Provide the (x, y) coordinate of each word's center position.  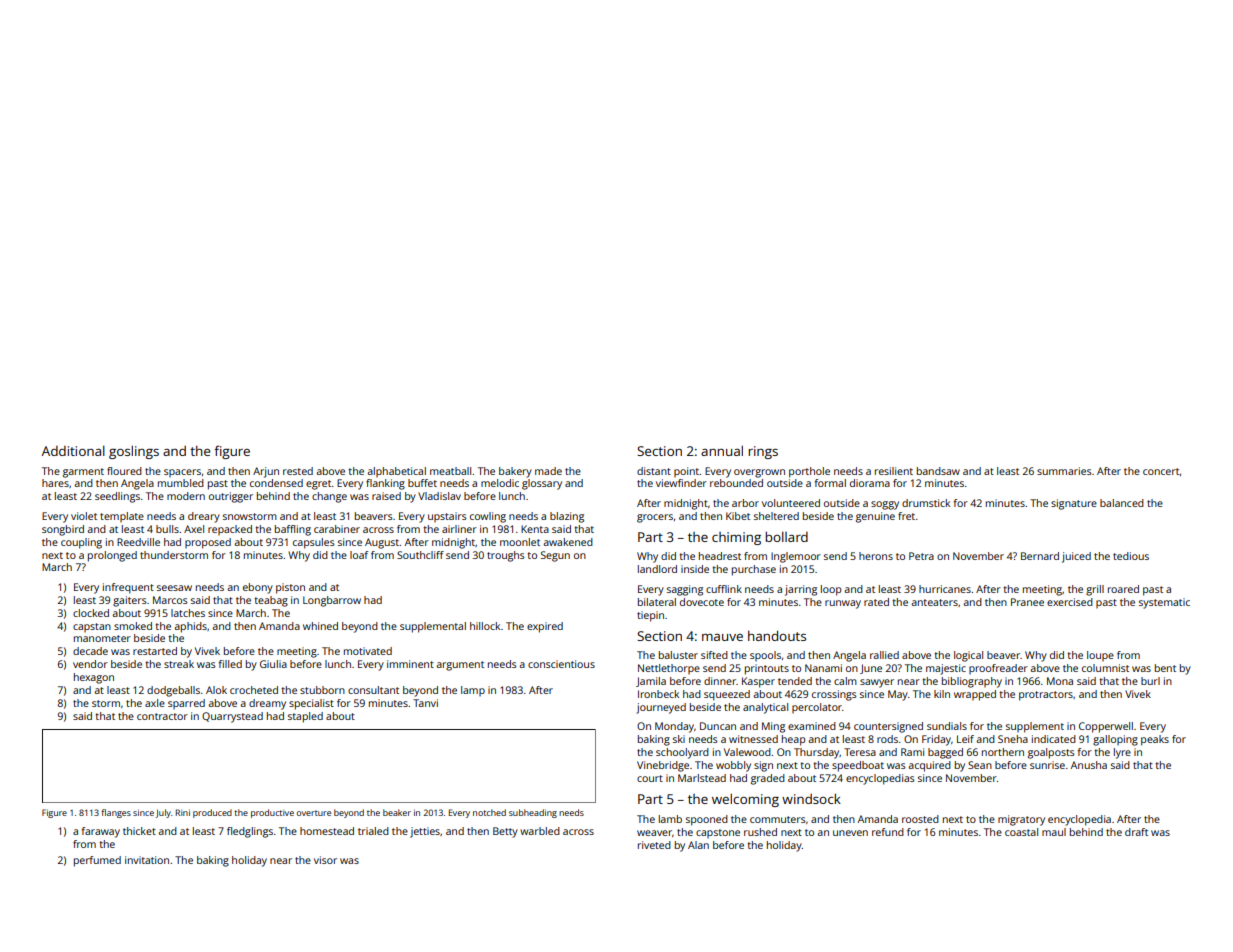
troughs (506, 556)
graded (768, 779)
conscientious (561, 664)
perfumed (97, 861)
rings (763, 452)
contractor (162, 716)
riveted (654, 845)
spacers (182, 473)
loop (831, 590)
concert (1161, 471)
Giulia (273, 664)
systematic (1164, 603)
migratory (1021, 820)
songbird (63, 530)
